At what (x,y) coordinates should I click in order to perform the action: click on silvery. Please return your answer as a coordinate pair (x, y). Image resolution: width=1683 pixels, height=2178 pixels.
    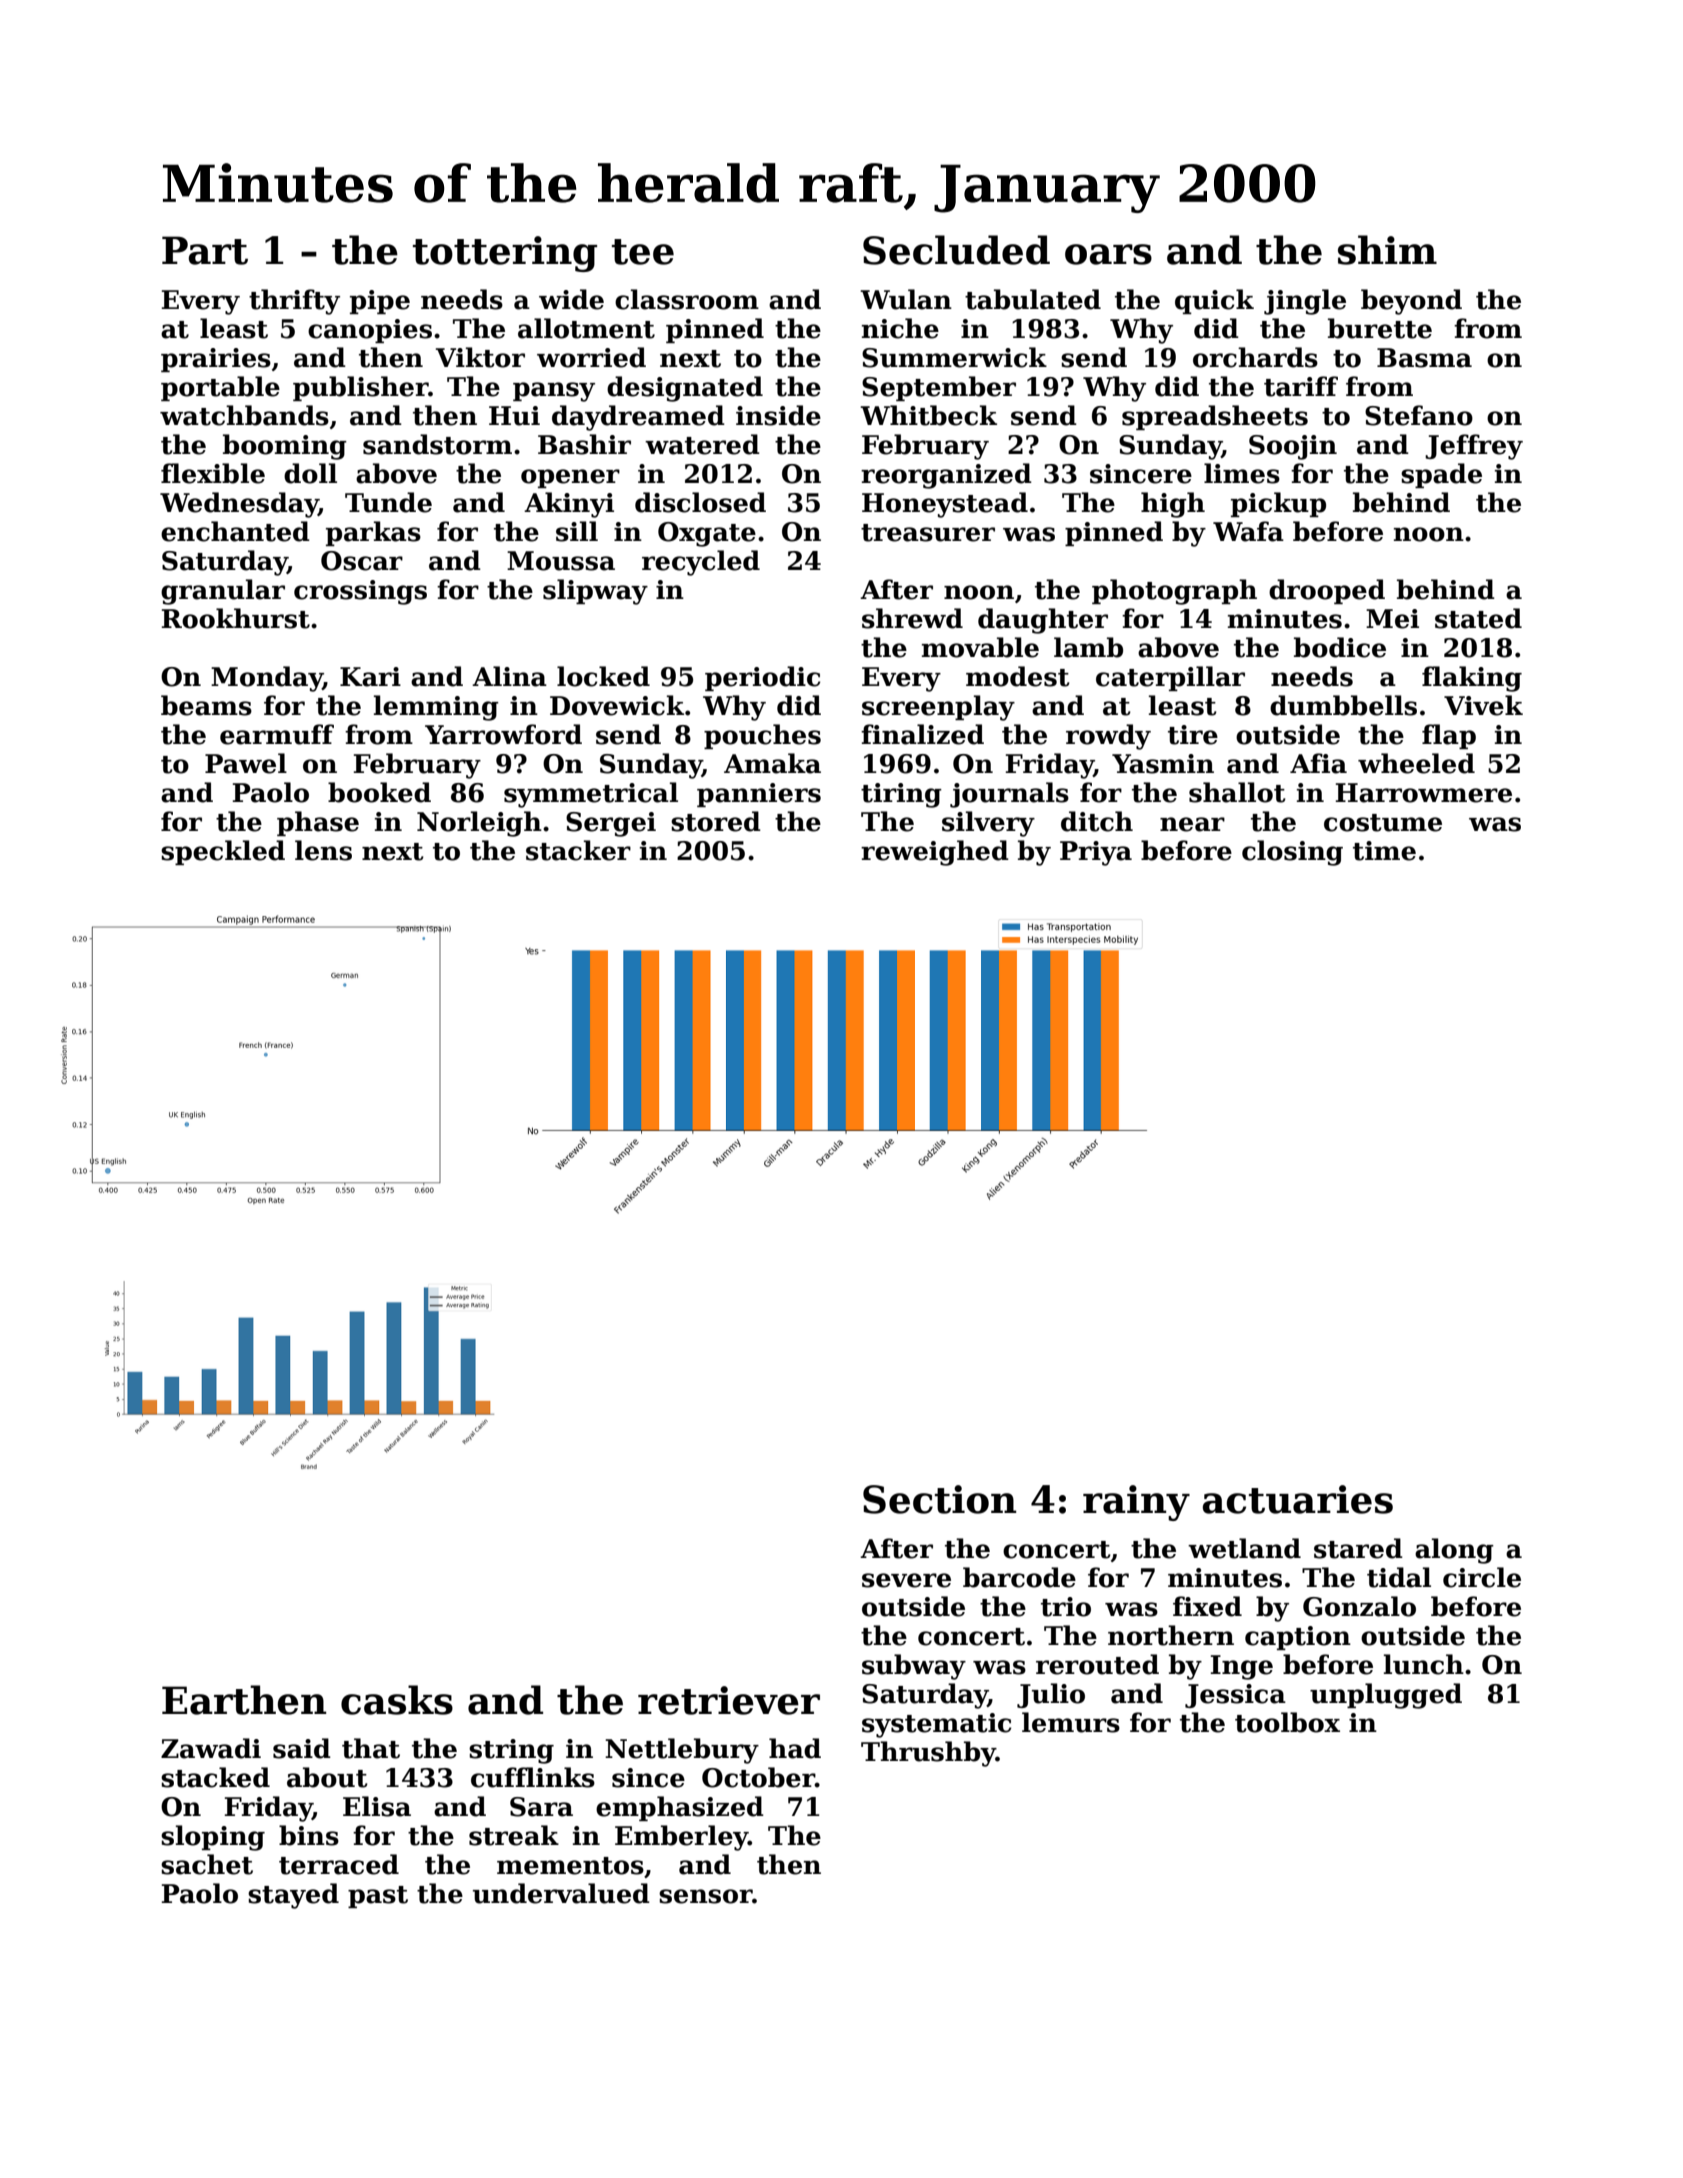
    Looking at the image, I should click on (988, 824).
